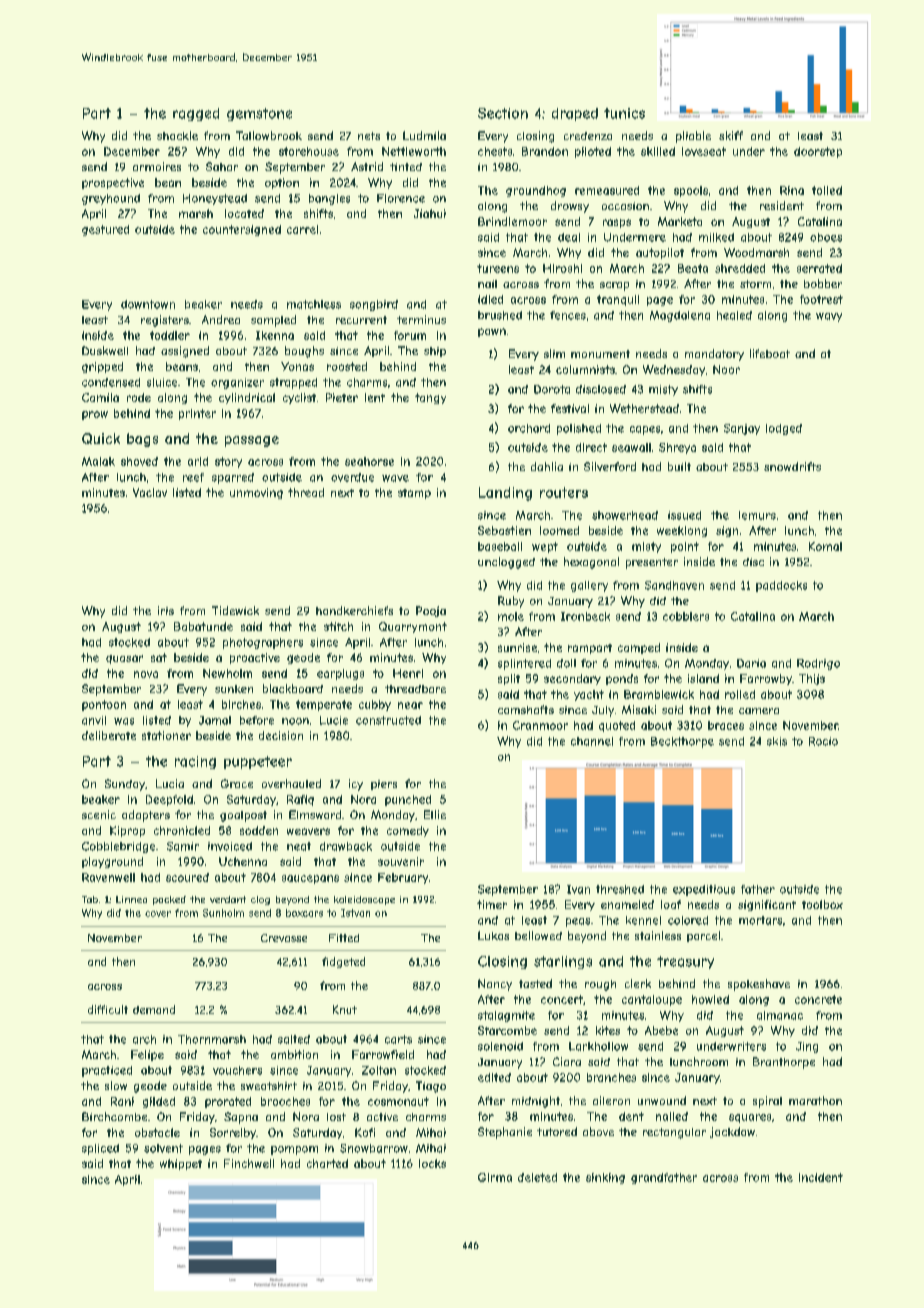 The width and height of the screenshot is (924, 1308). Describe the element at coordinates (825, 546) in the screenshot. I see `Komal` at that location.
